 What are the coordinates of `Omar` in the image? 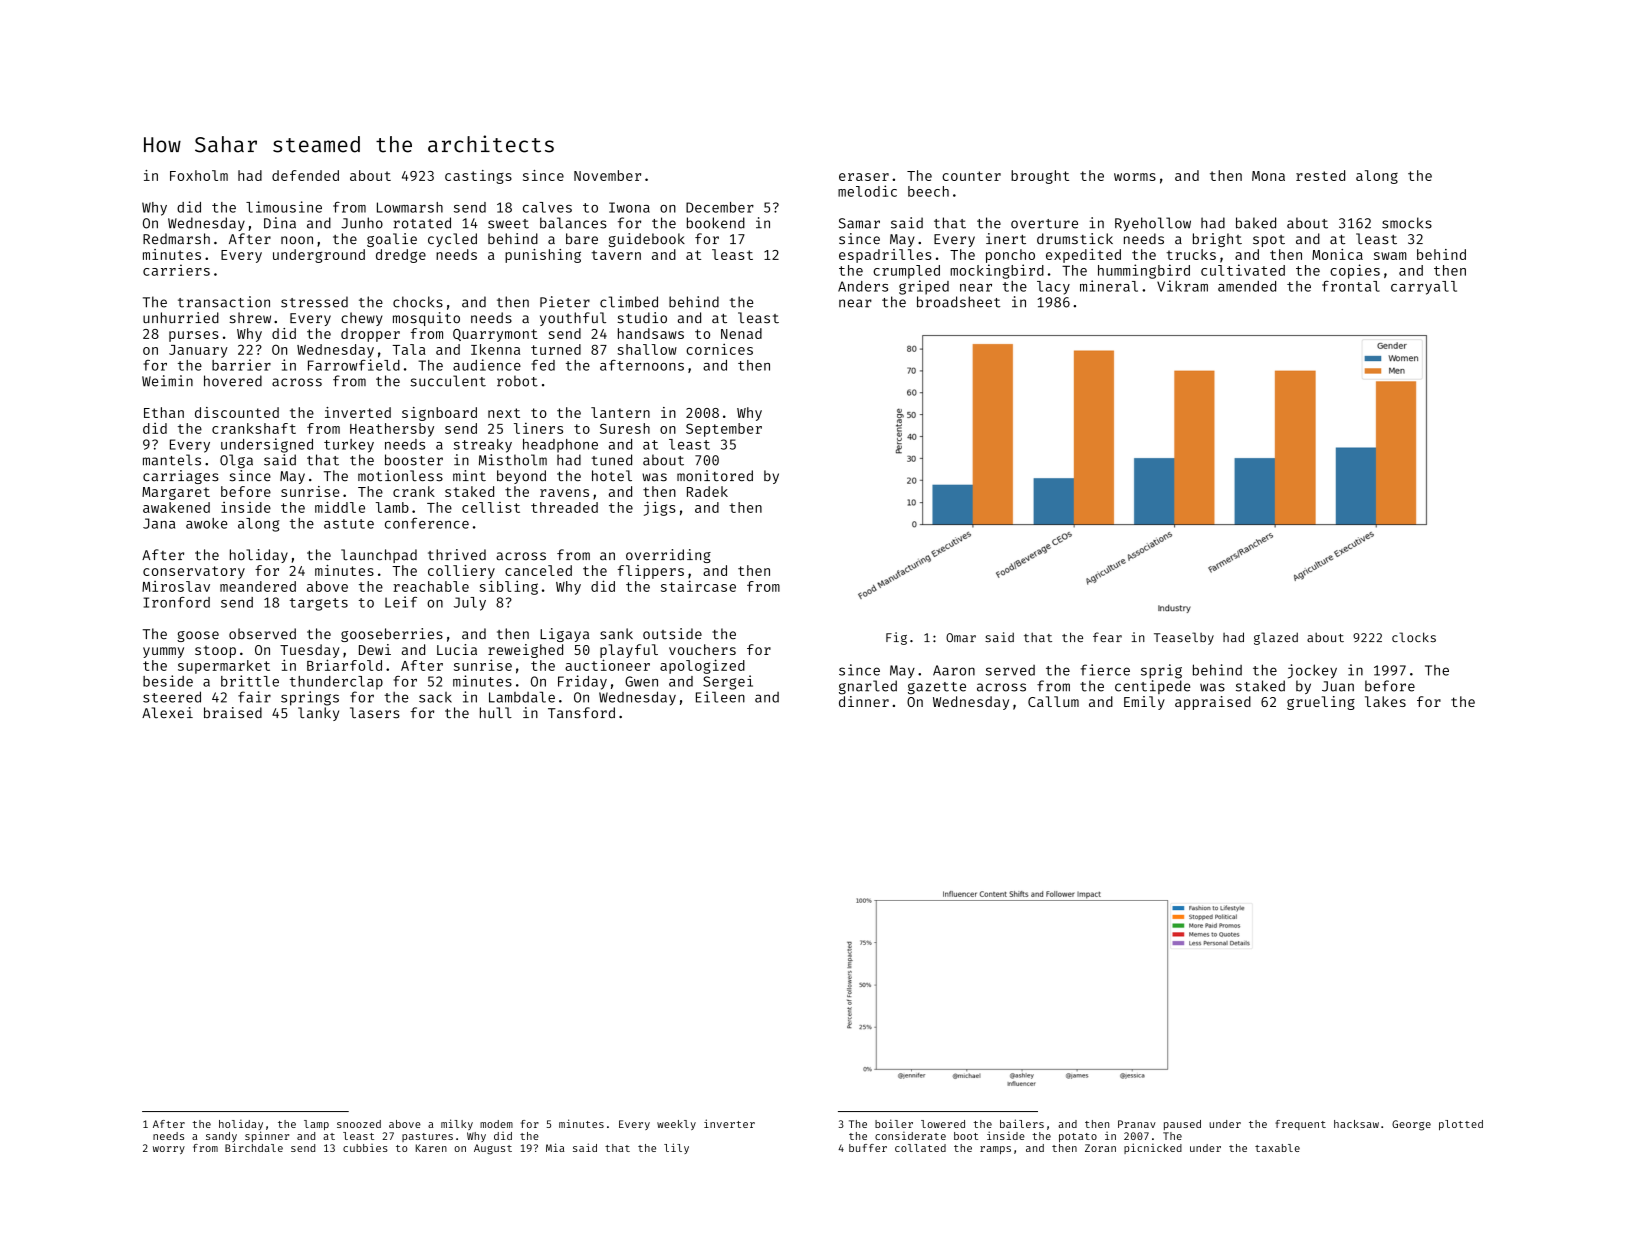 It's located at (961, 637).
